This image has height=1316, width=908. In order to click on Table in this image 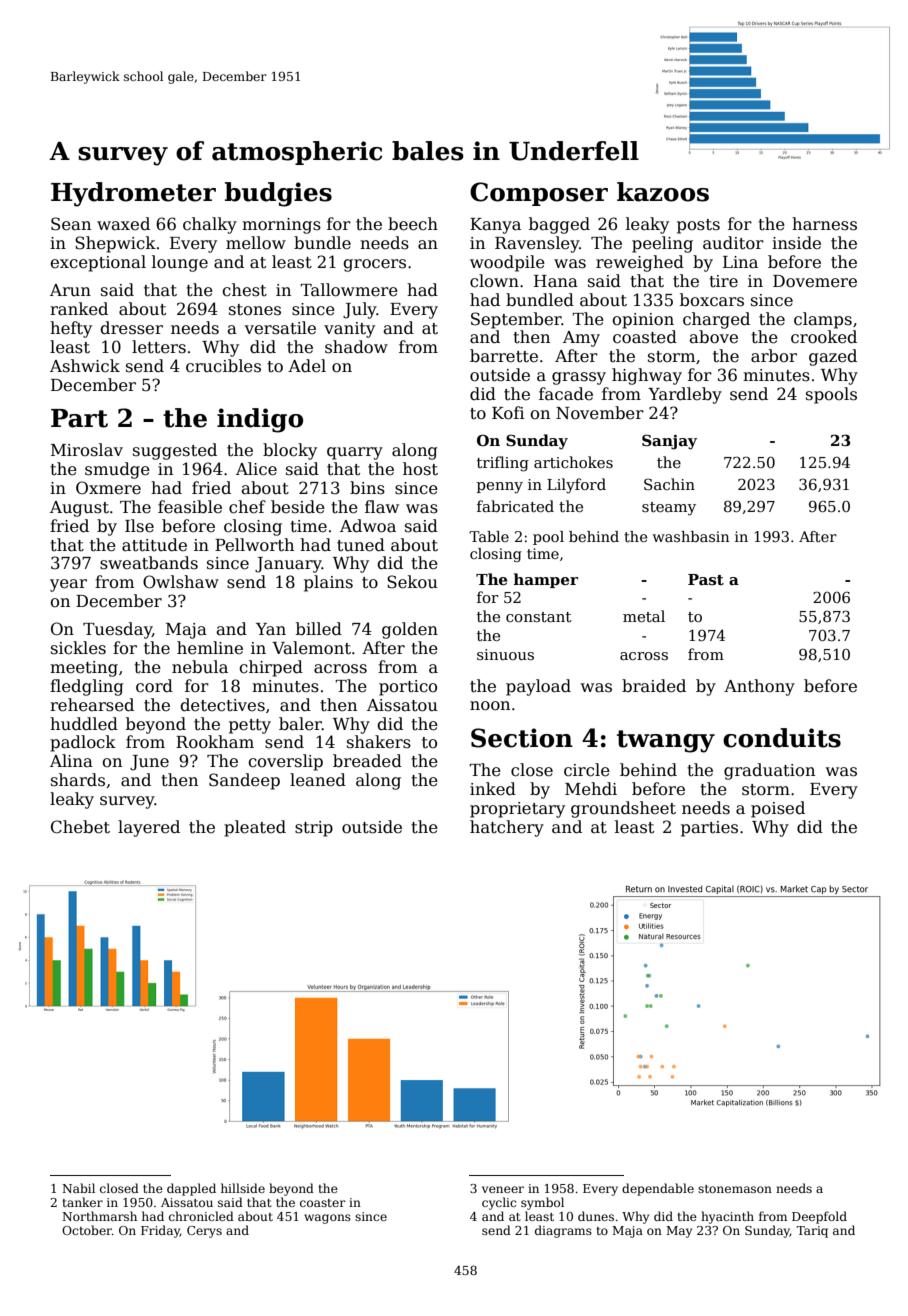, I will do `click(489, 536)`.
